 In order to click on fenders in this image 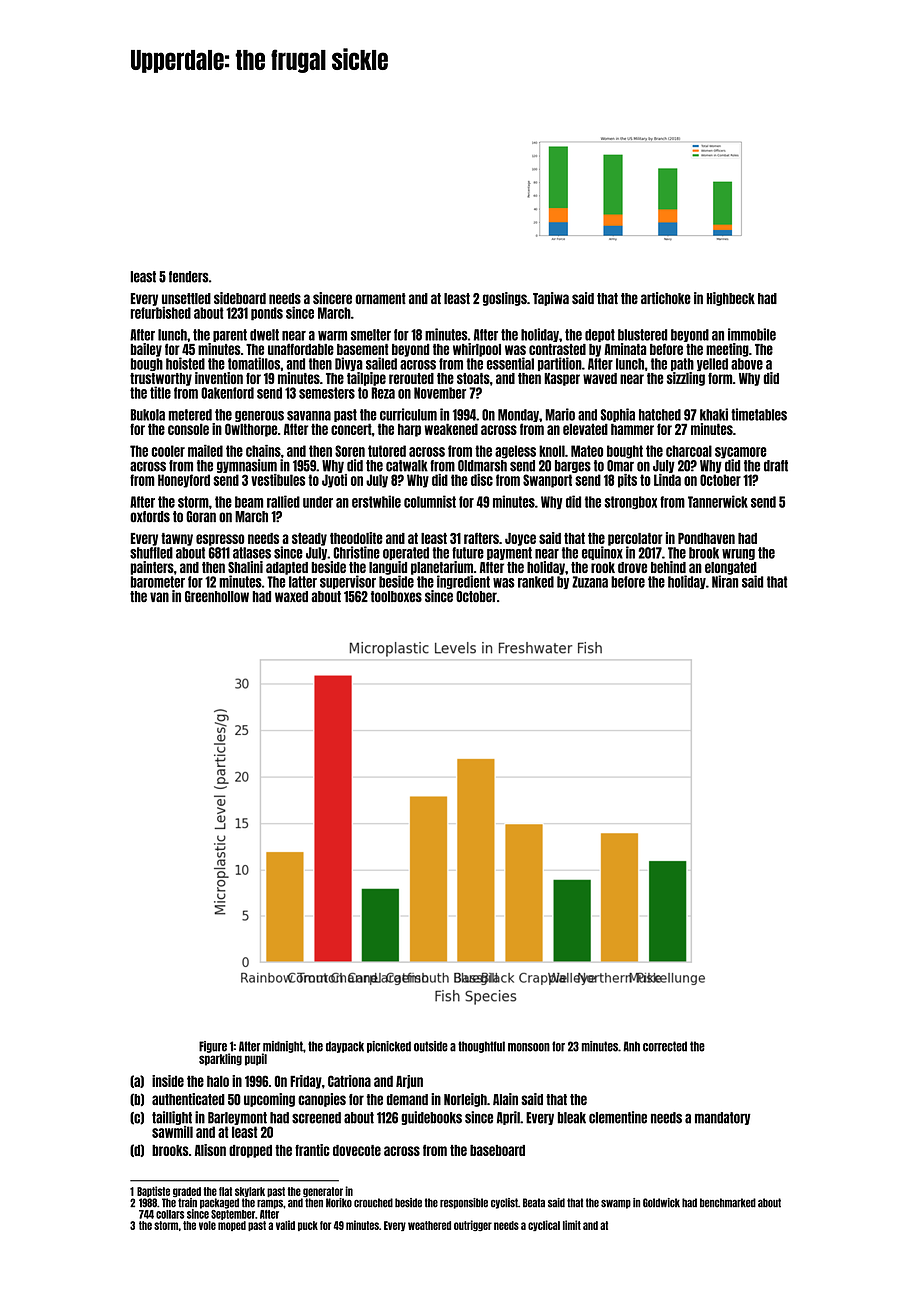, I will do `click(189, 277)`.
